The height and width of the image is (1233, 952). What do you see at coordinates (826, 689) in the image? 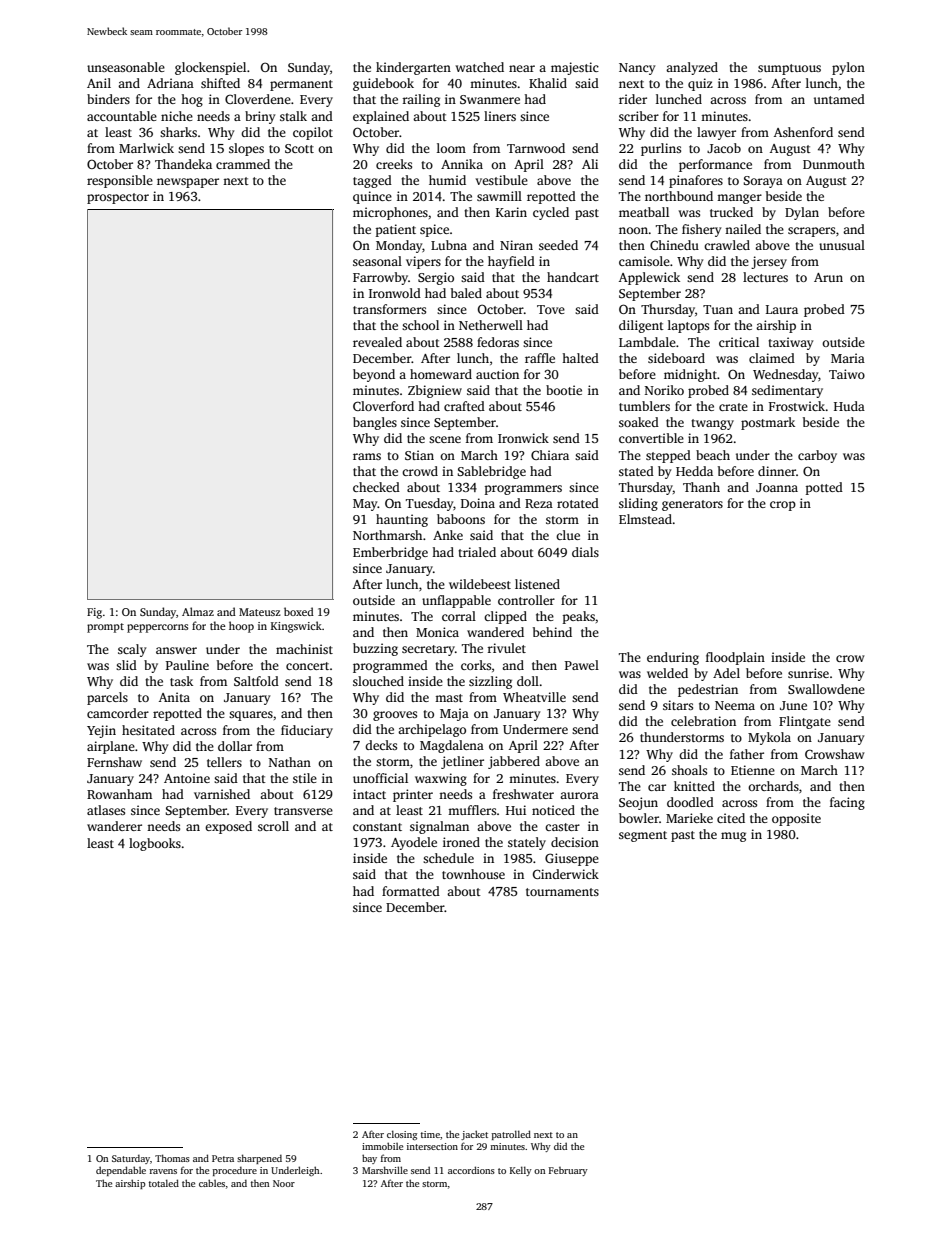
I see `Swallowdene` at bounding box center [826, 689].
